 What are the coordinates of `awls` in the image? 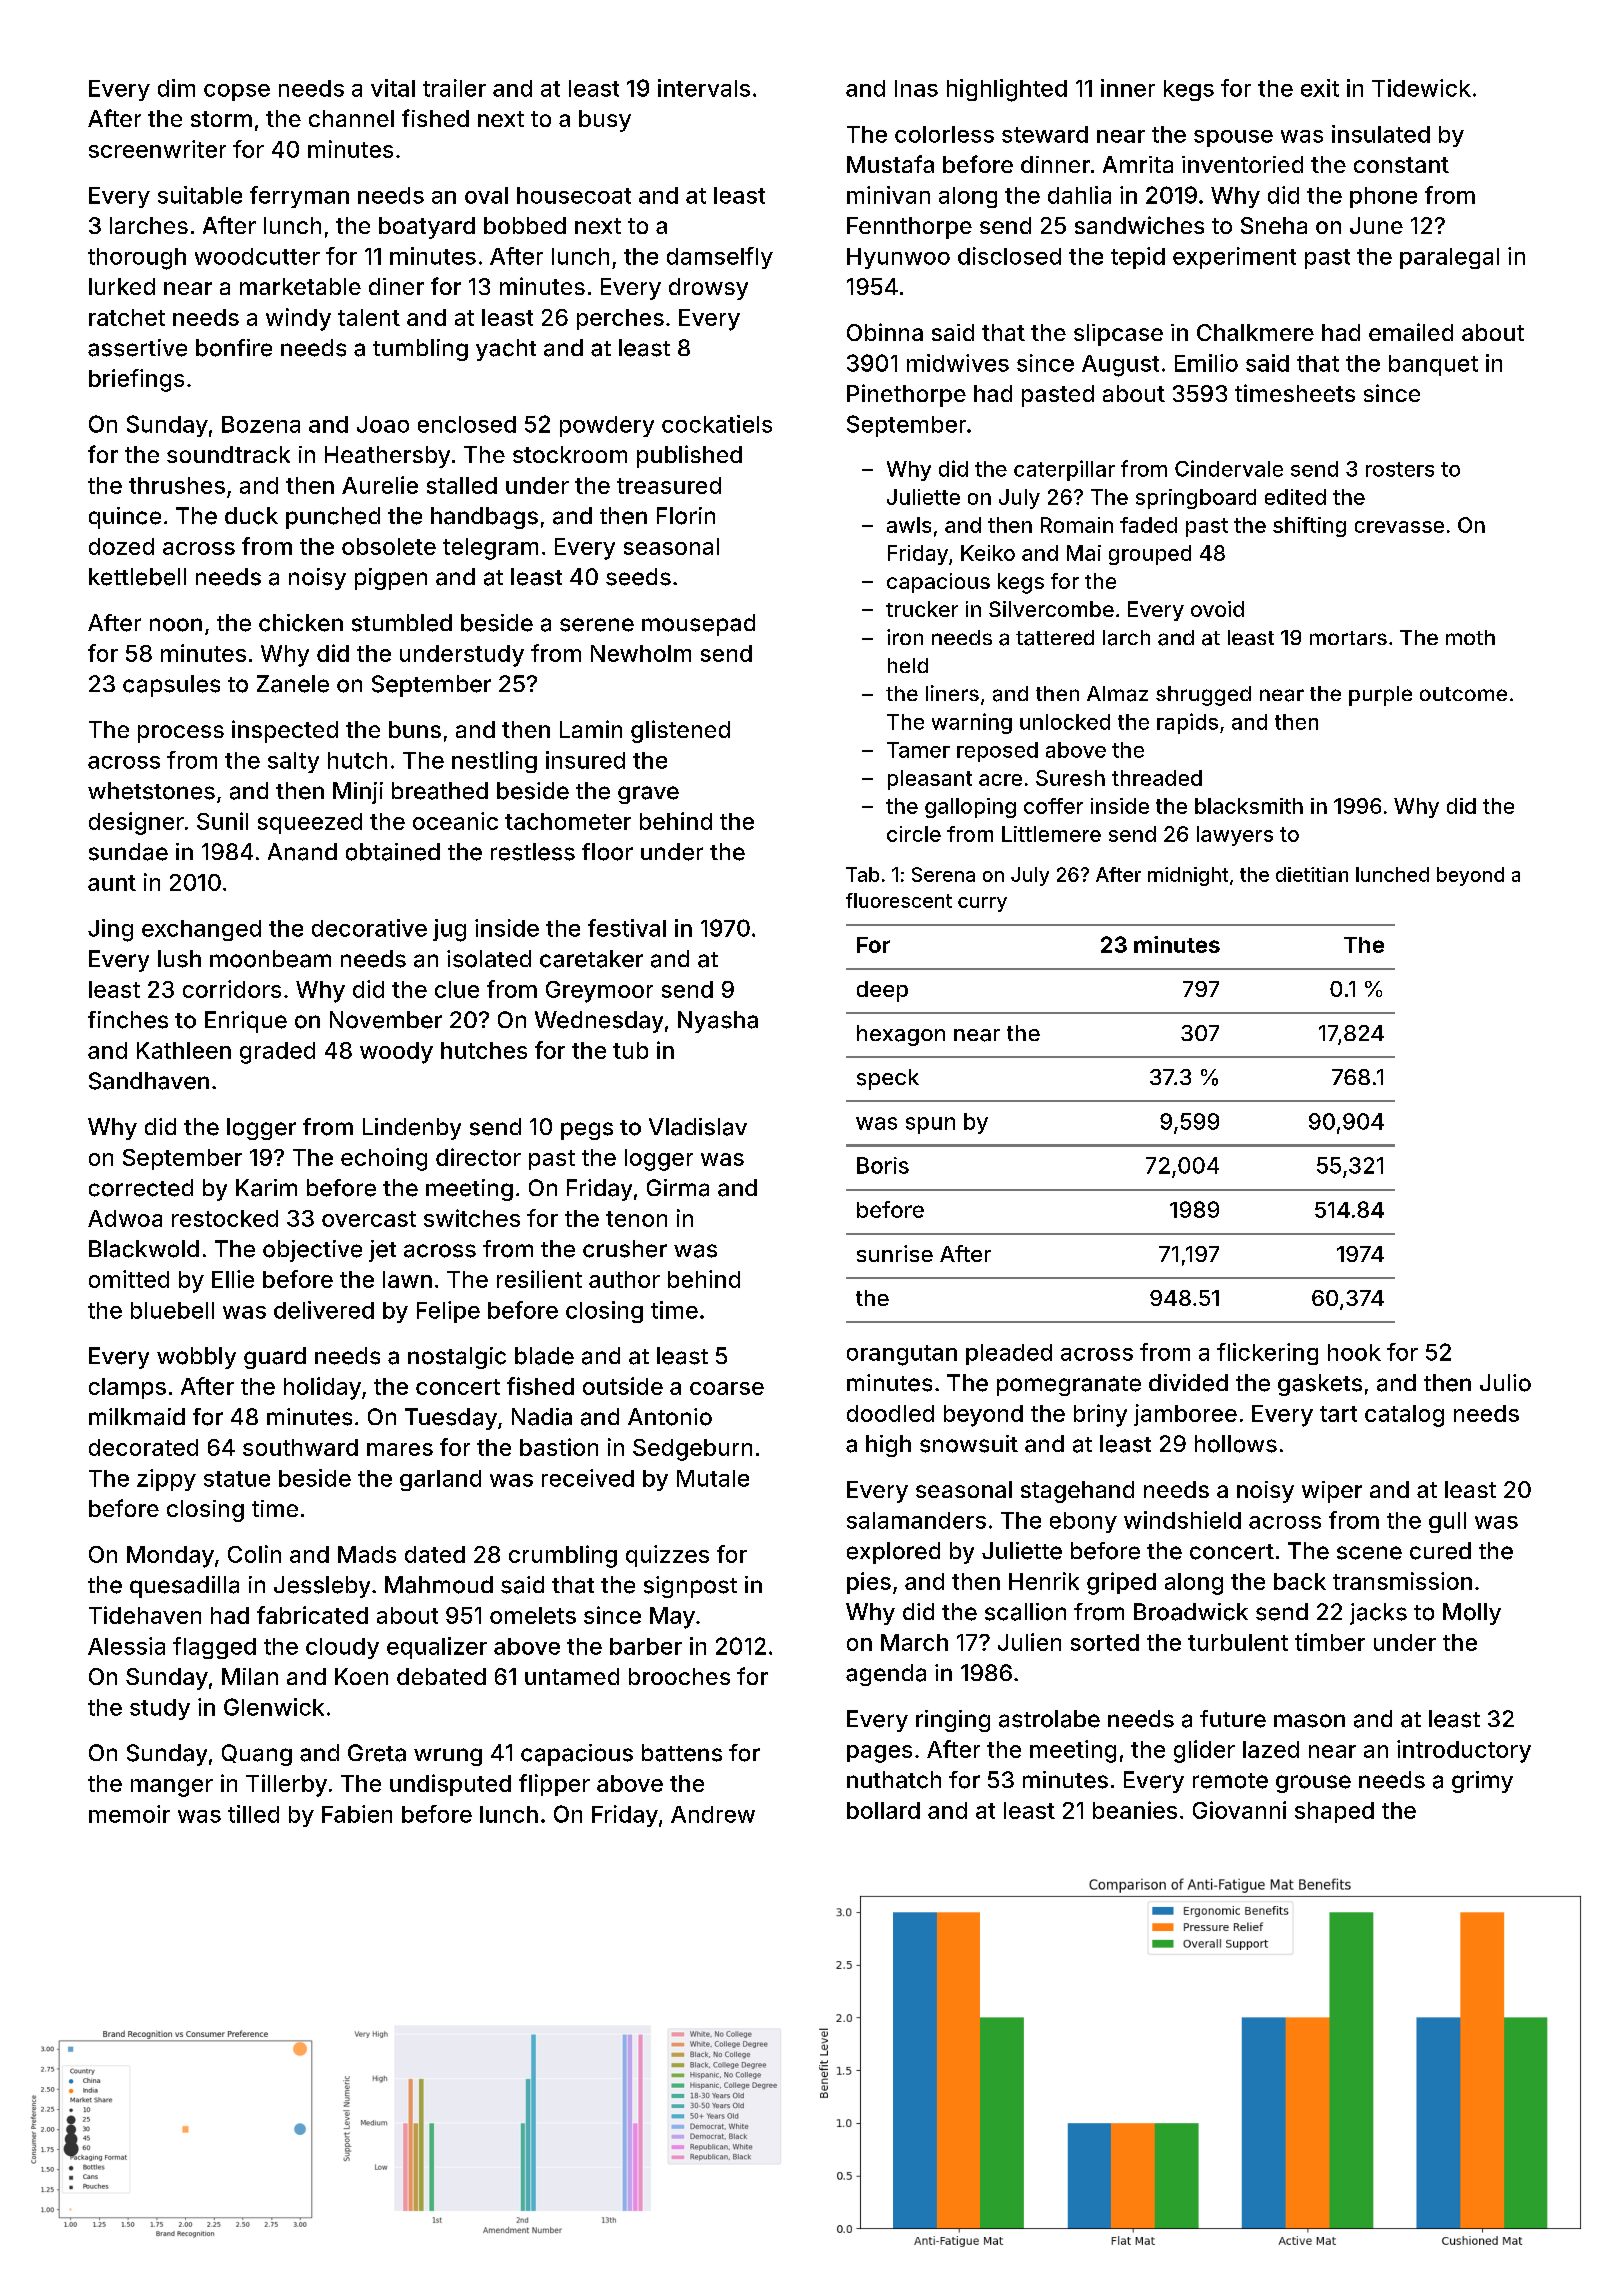 It's located at (909, 525).
